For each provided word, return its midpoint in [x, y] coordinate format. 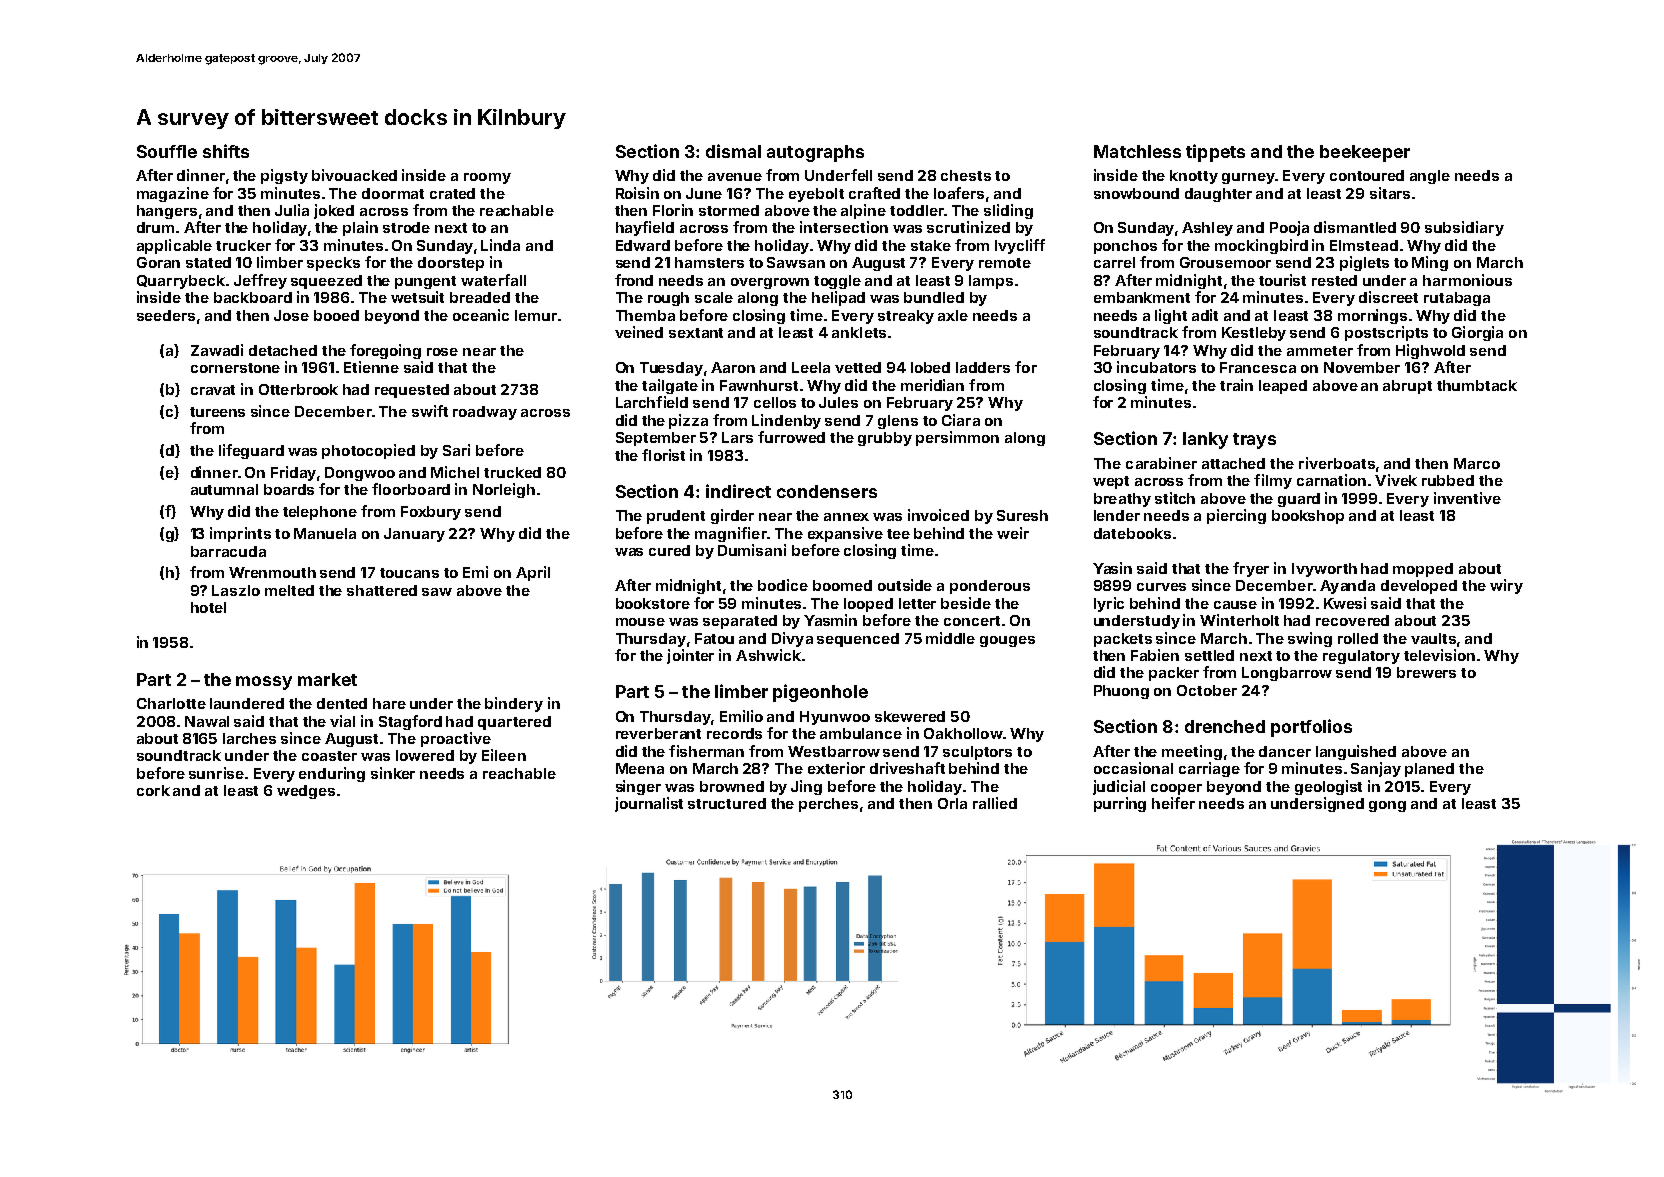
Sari [456, 450]
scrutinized [968, 227]
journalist [649, 804]
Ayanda [1347, 587]
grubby [885, 439]
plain [360, 228]
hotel [208, 607]
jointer [690, 656]
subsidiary [1464, 228]
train [1236, 385]
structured [727, 803]
